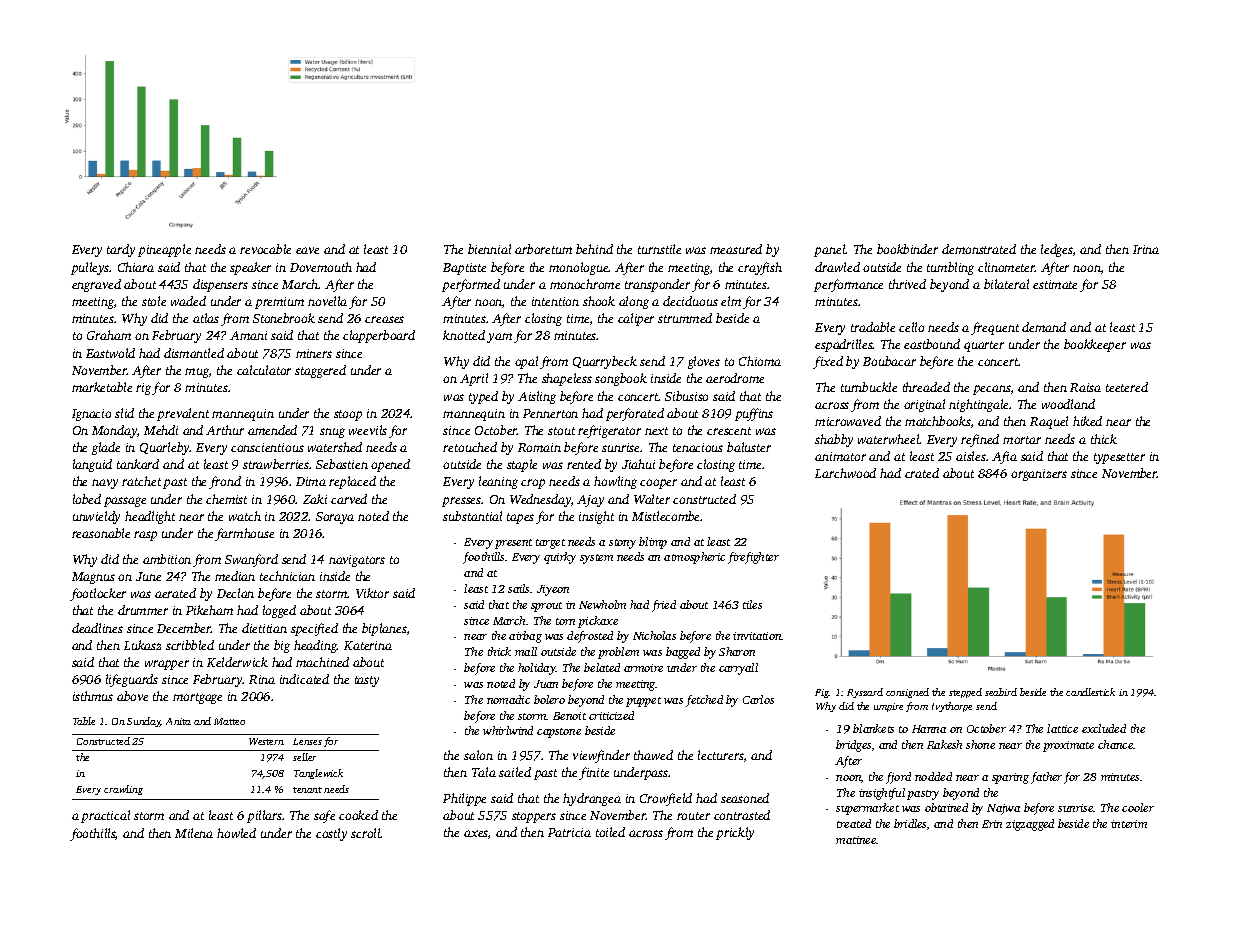 The width and height of the page is (1233, 952). Describe the element at coordinates (735, 833) in the page. I see `prickly` at that location.
